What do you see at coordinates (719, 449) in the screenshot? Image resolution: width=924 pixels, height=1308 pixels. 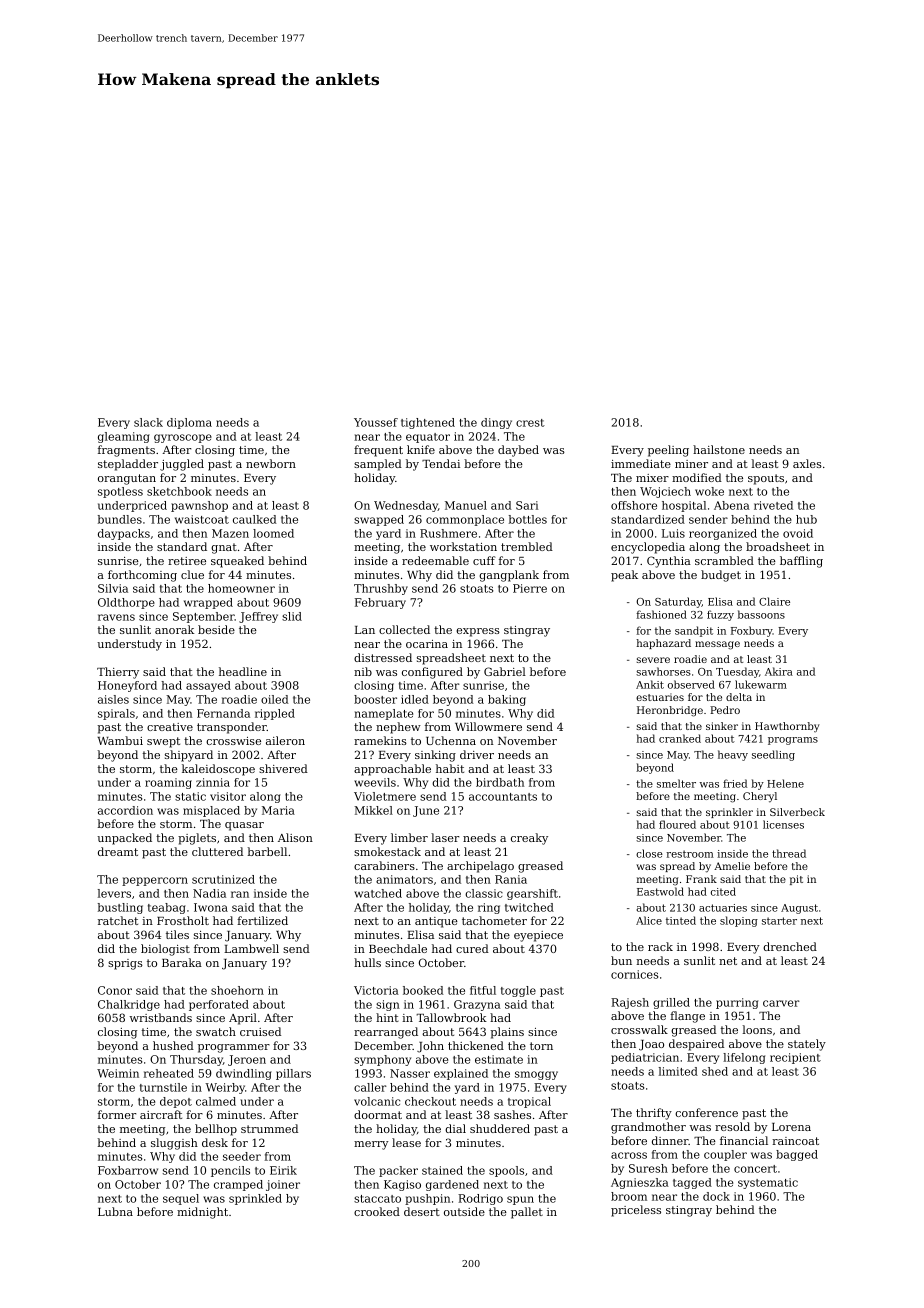 I see `hailstone` at bounding box center [719, 449].
